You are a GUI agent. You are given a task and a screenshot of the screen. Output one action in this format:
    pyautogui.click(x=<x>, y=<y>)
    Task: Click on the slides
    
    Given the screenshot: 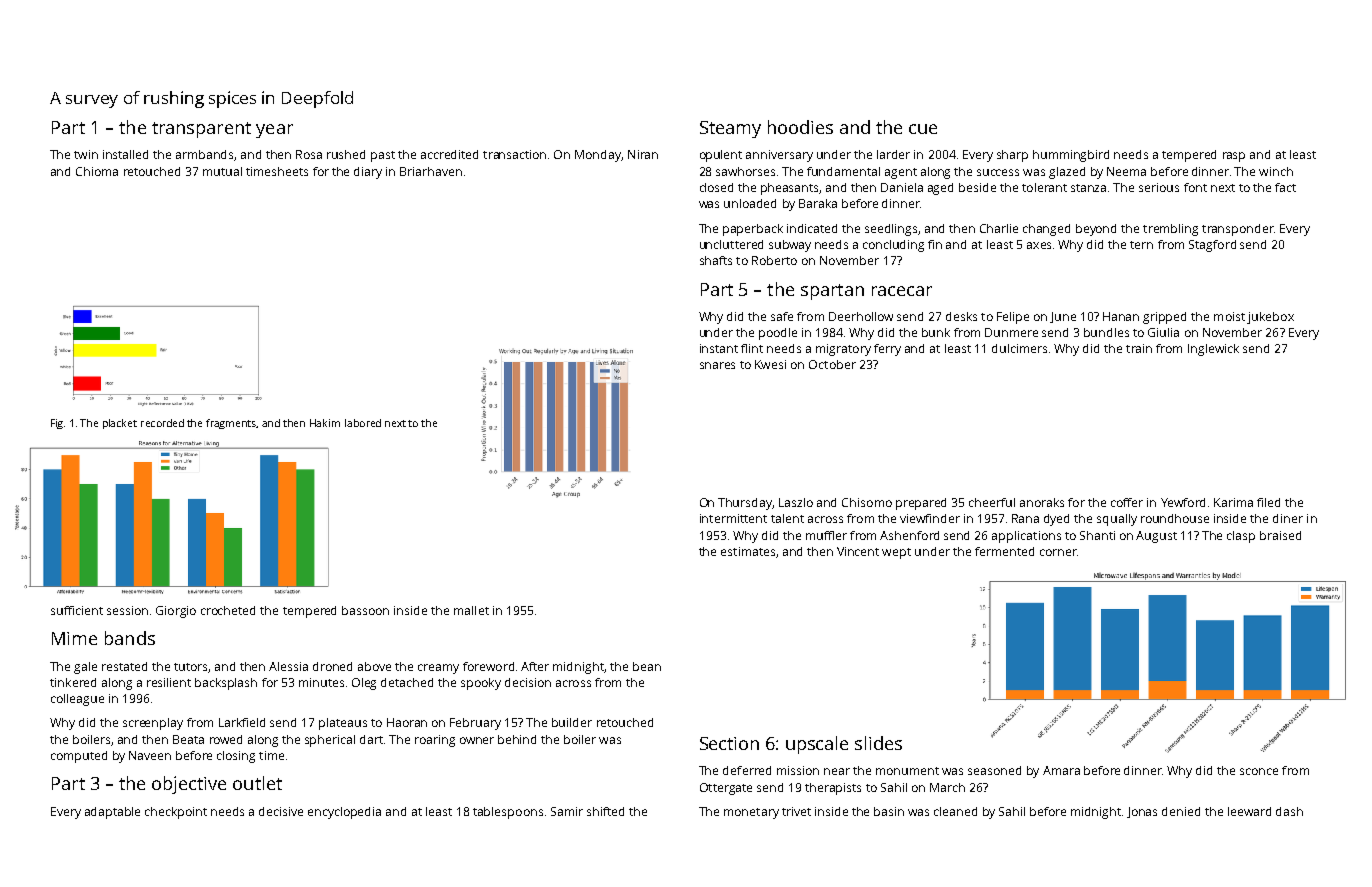 What is the action you would take?
    pyautogui.click(x=878, y=743)
